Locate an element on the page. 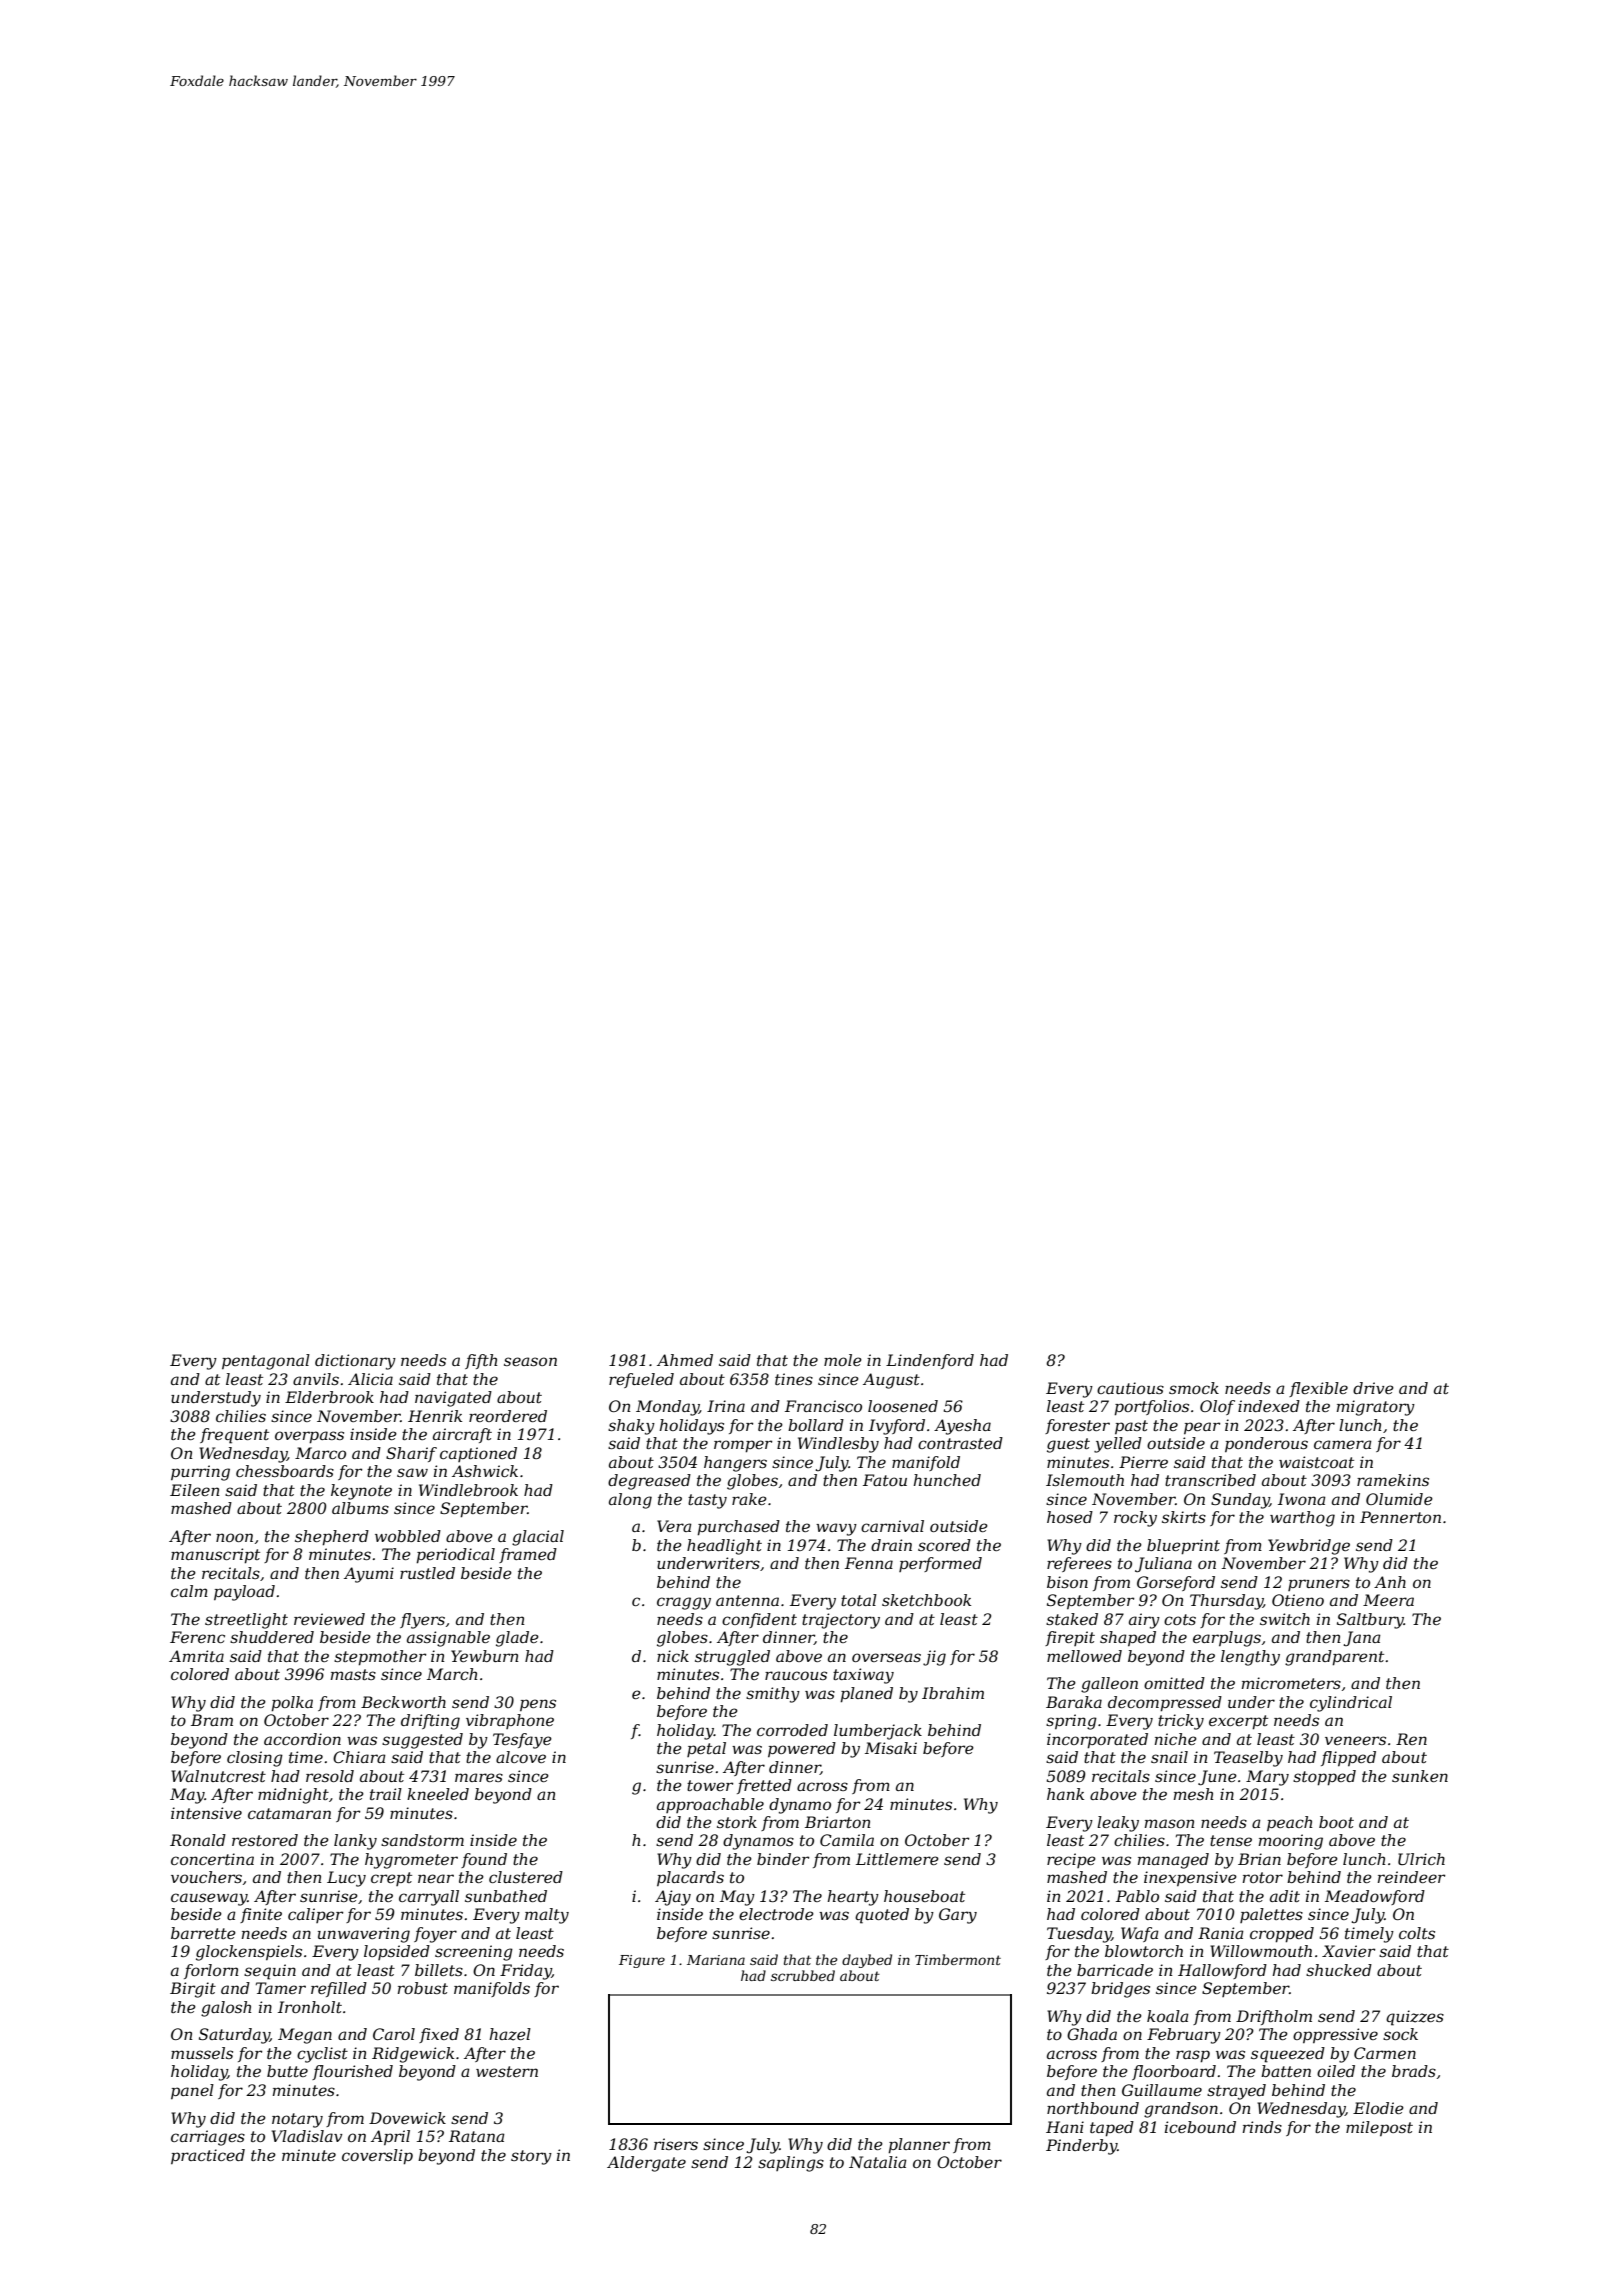  Lindenford is located at coordinates (930, 1361).
